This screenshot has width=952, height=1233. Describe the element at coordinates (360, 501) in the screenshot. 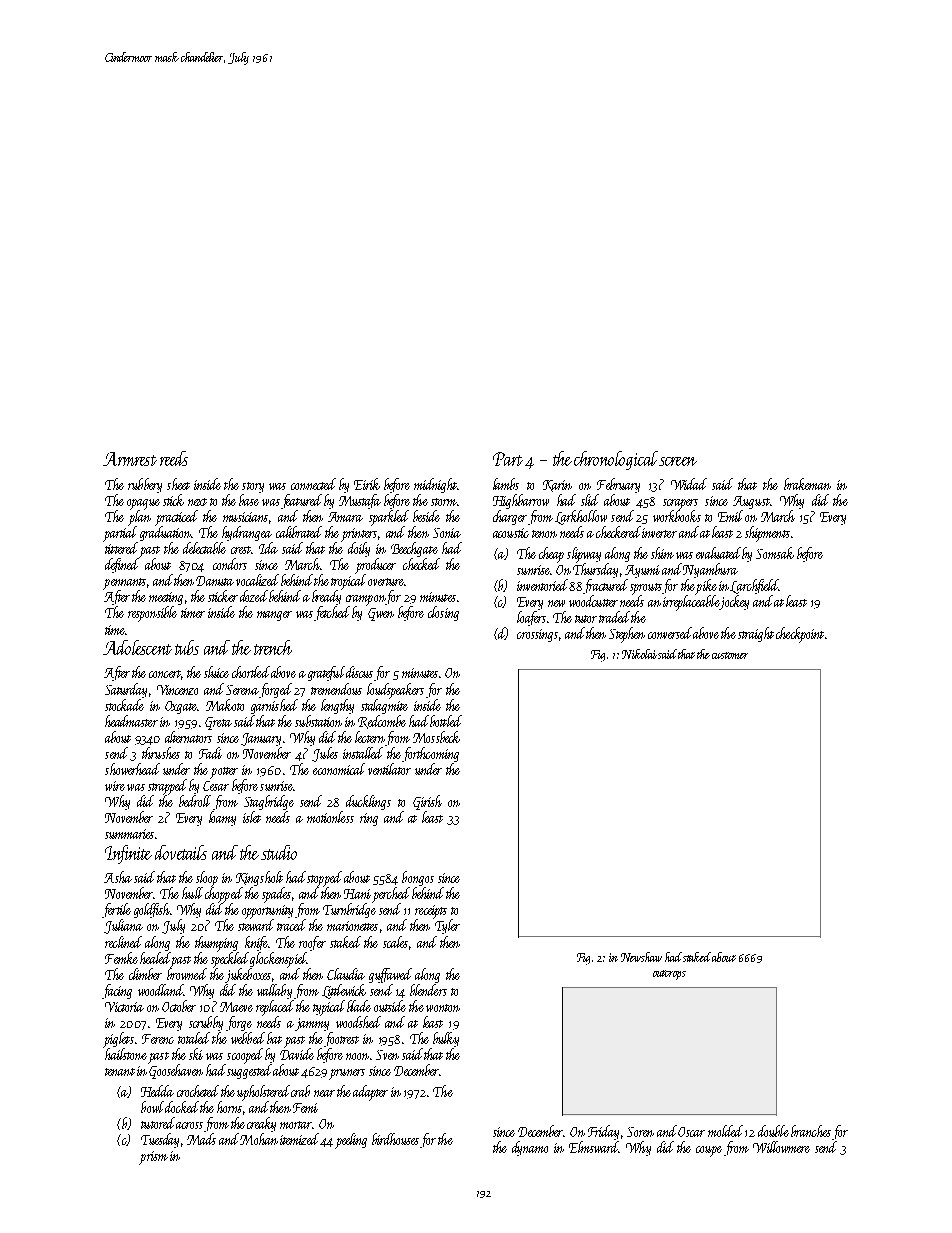

I see `Mustafa` at that location.
